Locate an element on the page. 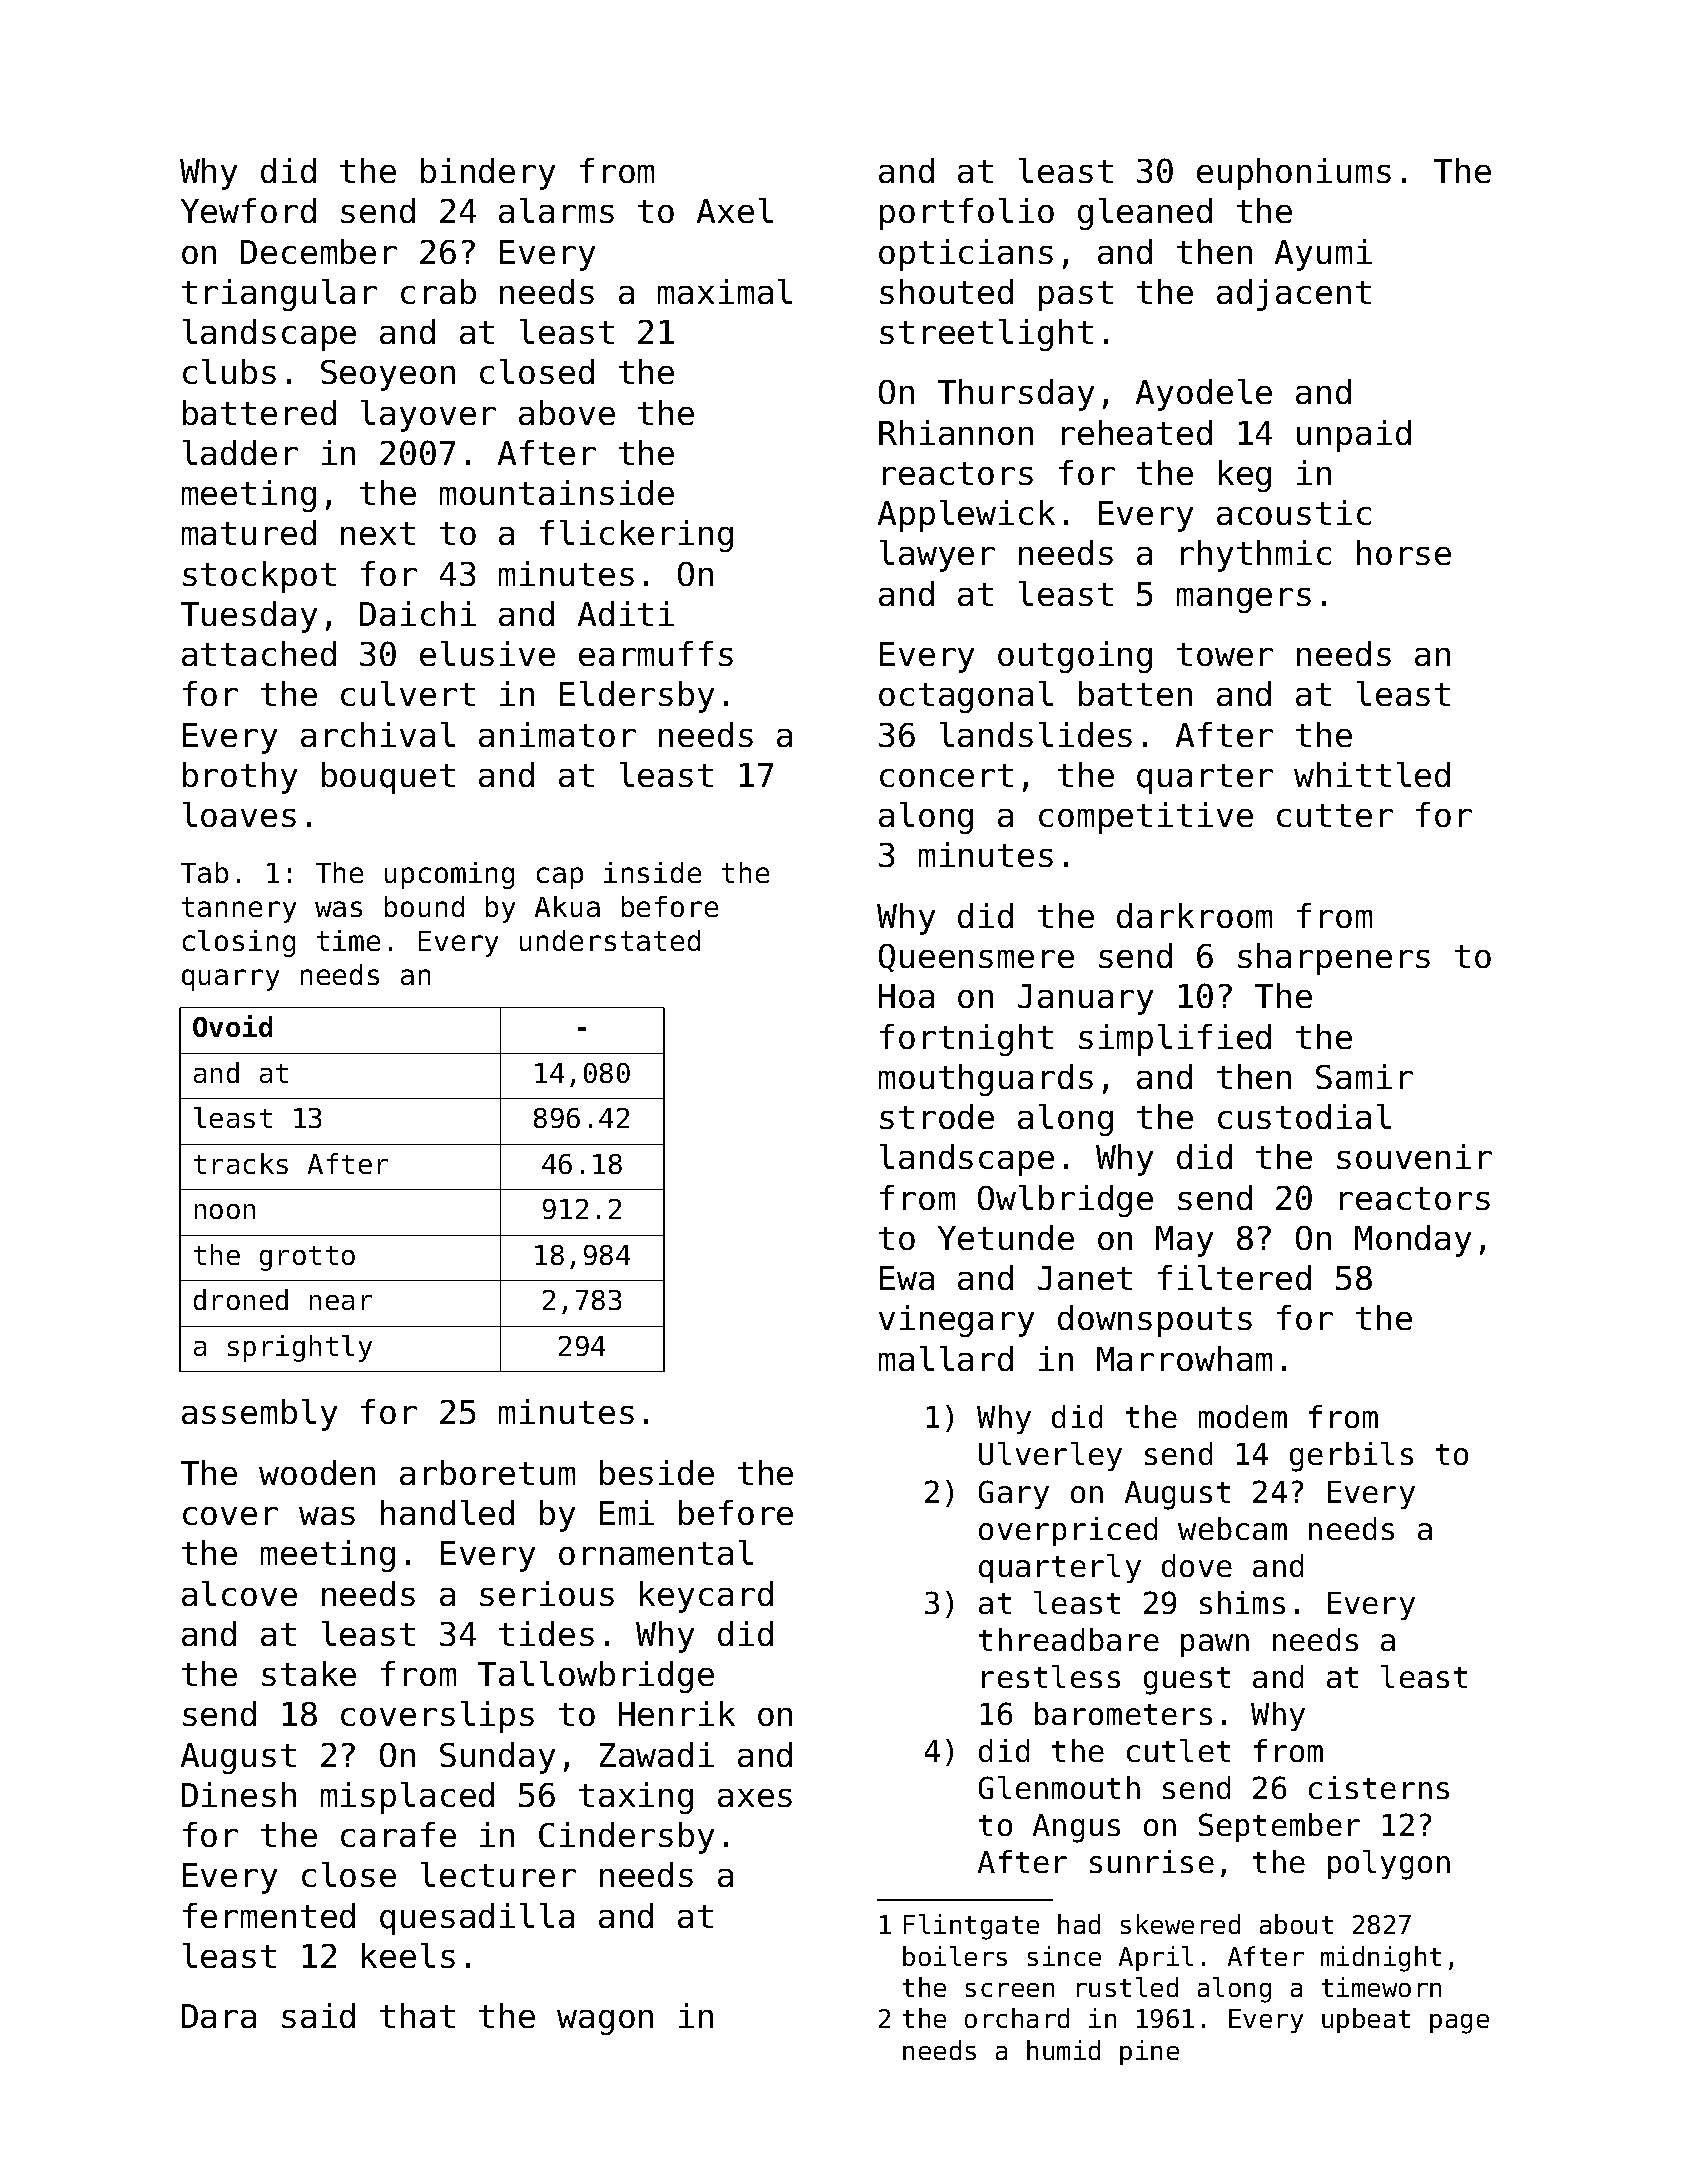 Image resolution: width=1683 pixels, height=2178 pixels. alcove is located at coordinates (239, 1593).
